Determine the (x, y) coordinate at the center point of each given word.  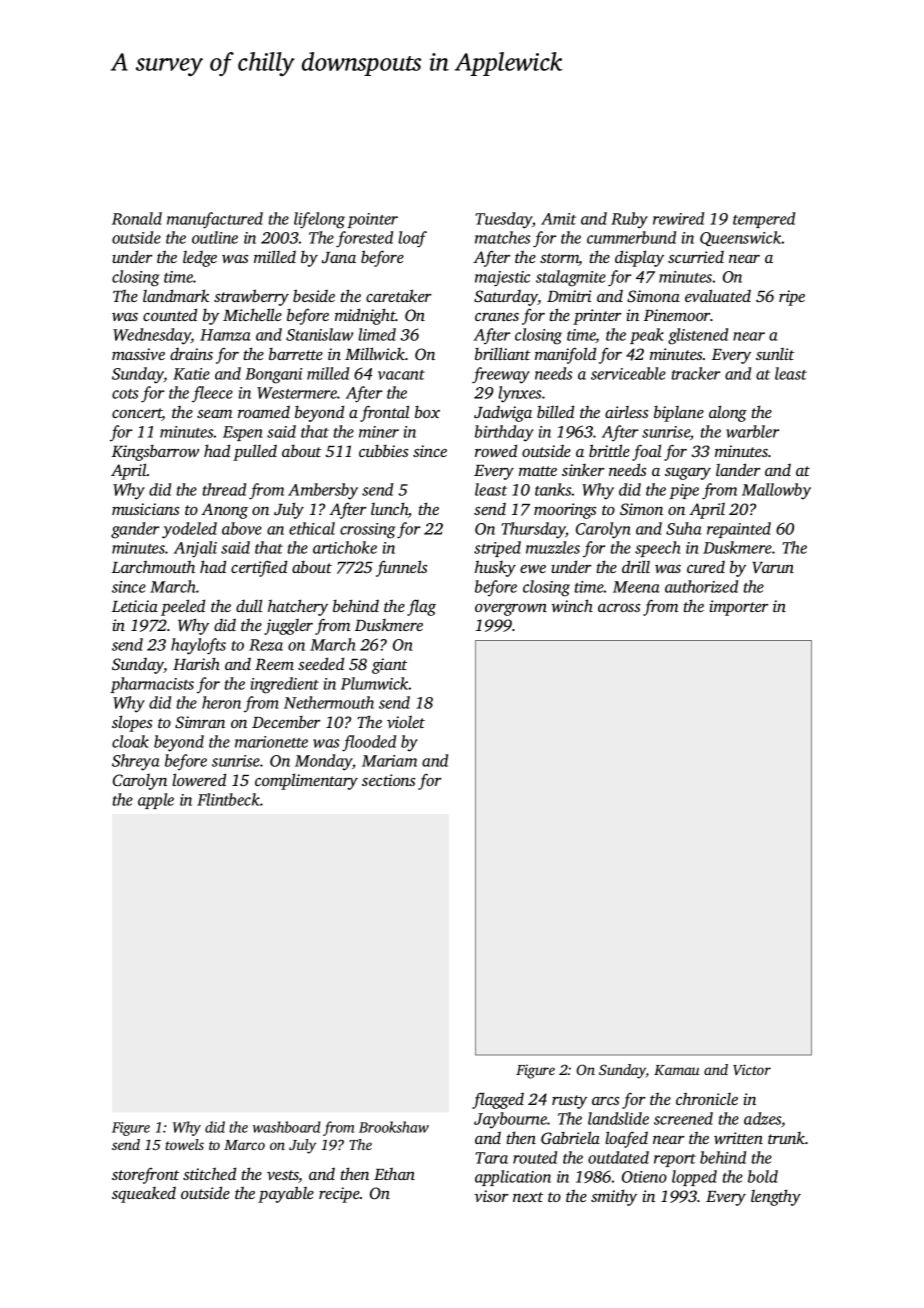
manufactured (215, 220)
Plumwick (375, 683)
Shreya (136, 762)
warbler (752, 431)
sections (388, 780)
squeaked (144, 1195)
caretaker (398, 295)
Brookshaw (394, 1127)
